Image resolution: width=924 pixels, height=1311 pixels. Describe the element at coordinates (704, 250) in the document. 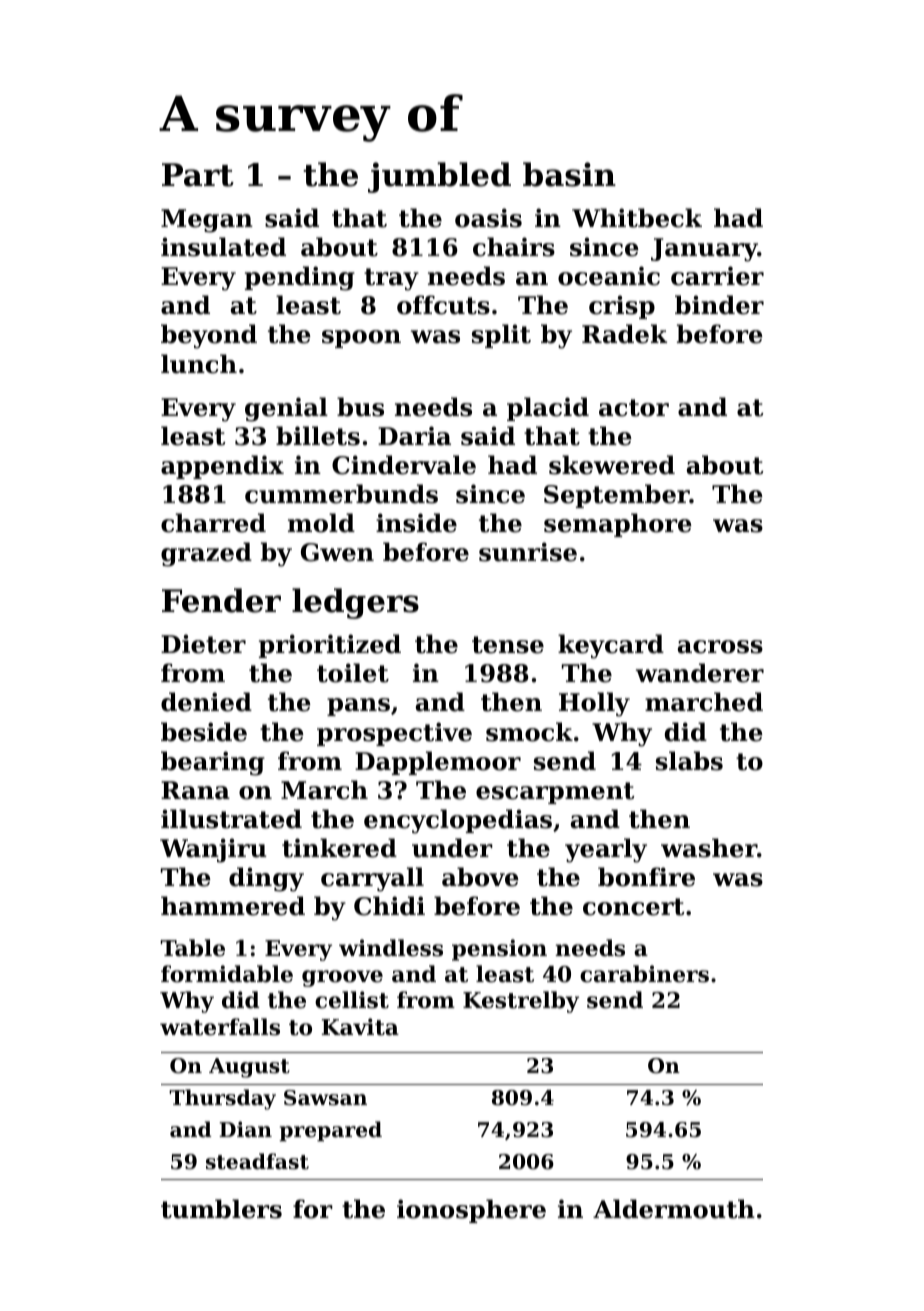

I see `January` at that location.
